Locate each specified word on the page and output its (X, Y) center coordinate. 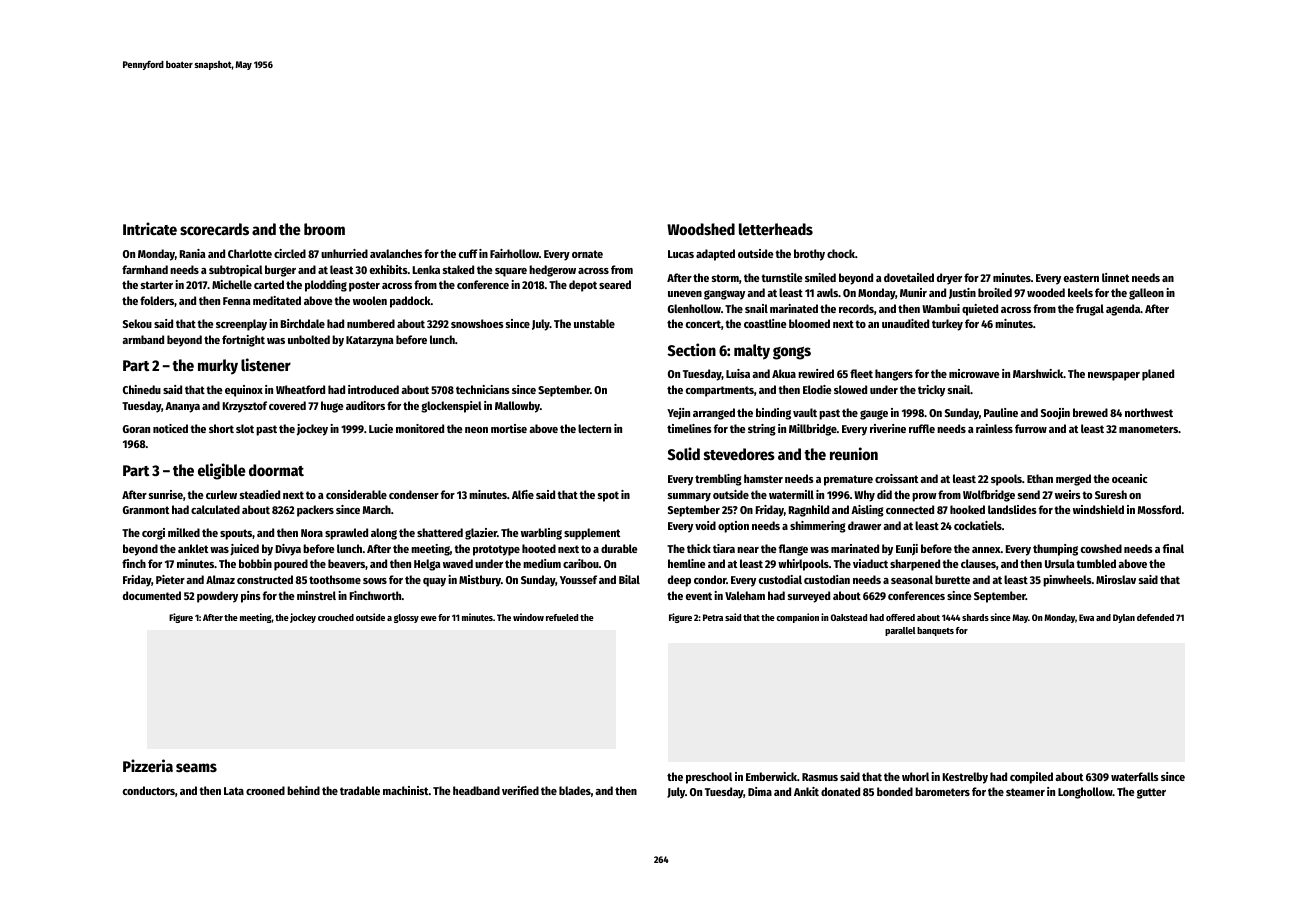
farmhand (145, 269)
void (705, 525)
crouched (336, 617)
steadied (260, 494)
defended (1155, 617)
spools (1006, 480)
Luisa (738, 373)
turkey (947, 325)
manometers (1148, 429)
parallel (900, 631)
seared (615, 284)
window (528, 617)
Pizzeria (148, 765)
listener (266, 364)
